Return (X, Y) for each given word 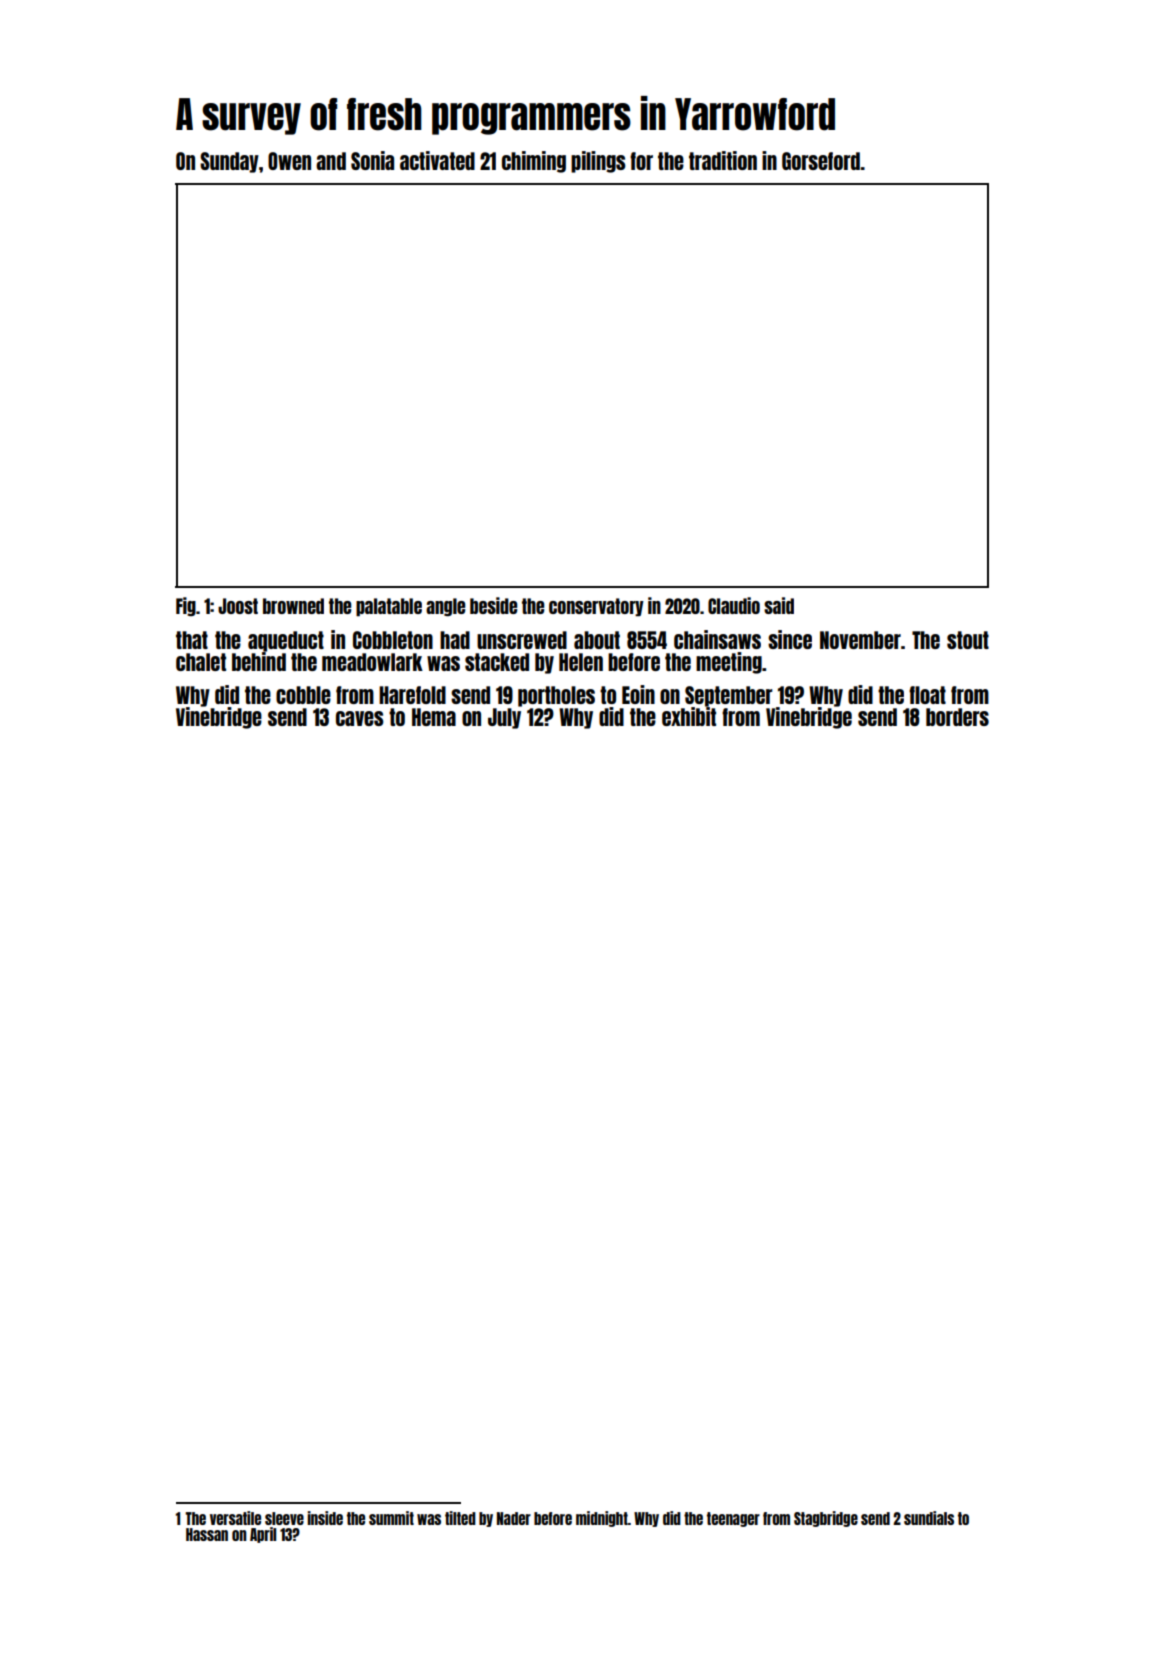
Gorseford (821, 161)
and (331, 161)
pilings (598, 162)
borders (957, 717)
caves (360, 718)
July (504, 718)
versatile (235, 1518)
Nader (514, 1518)
